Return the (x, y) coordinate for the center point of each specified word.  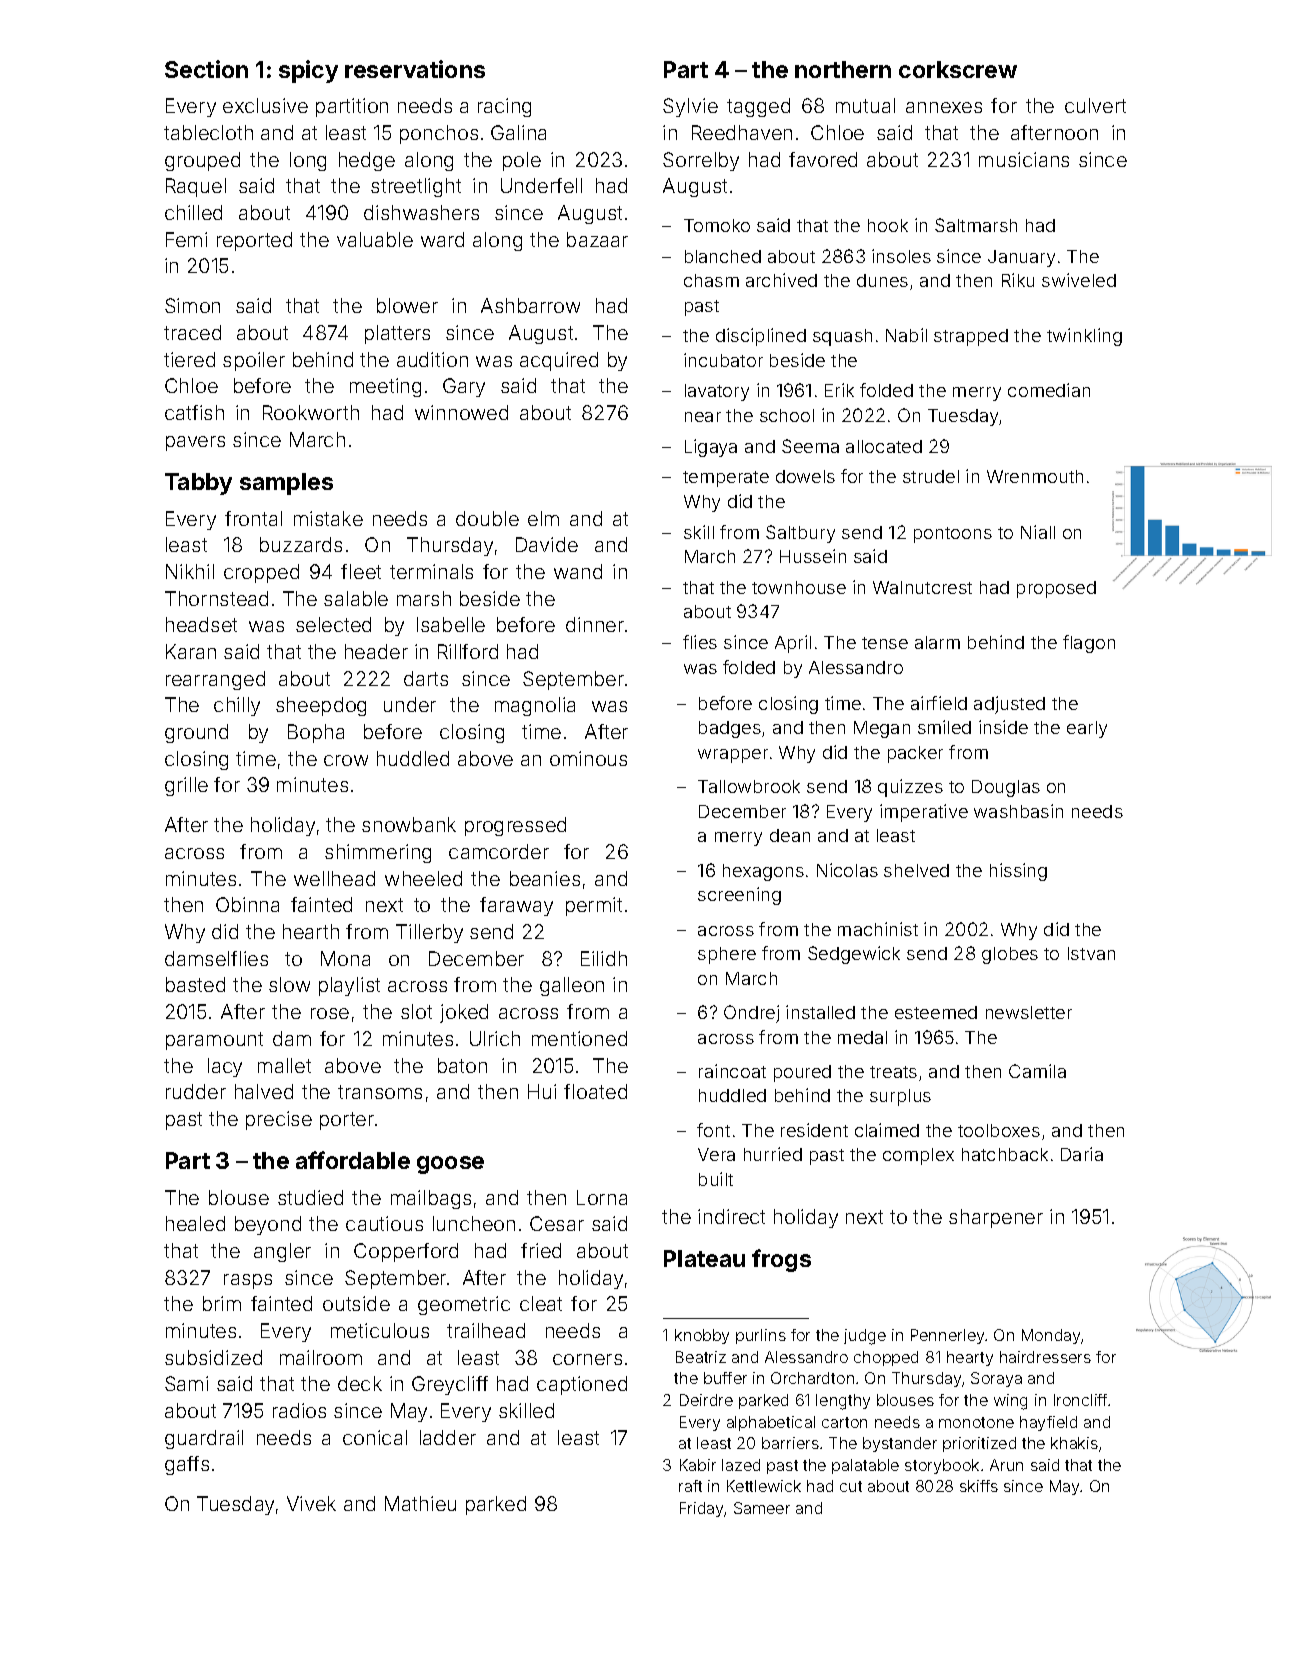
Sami (186, 1383)
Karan (191, 651)
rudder (196, 1091)
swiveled (1079, 280)
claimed (887, 1130)
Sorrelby (701, 161)
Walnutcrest (922, 587)
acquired (559, 361)
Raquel (196, 187)
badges (730, 729)
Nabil (906, 335)
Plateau (704, 1258)
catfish (194, 412)
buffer (725, 1378)
